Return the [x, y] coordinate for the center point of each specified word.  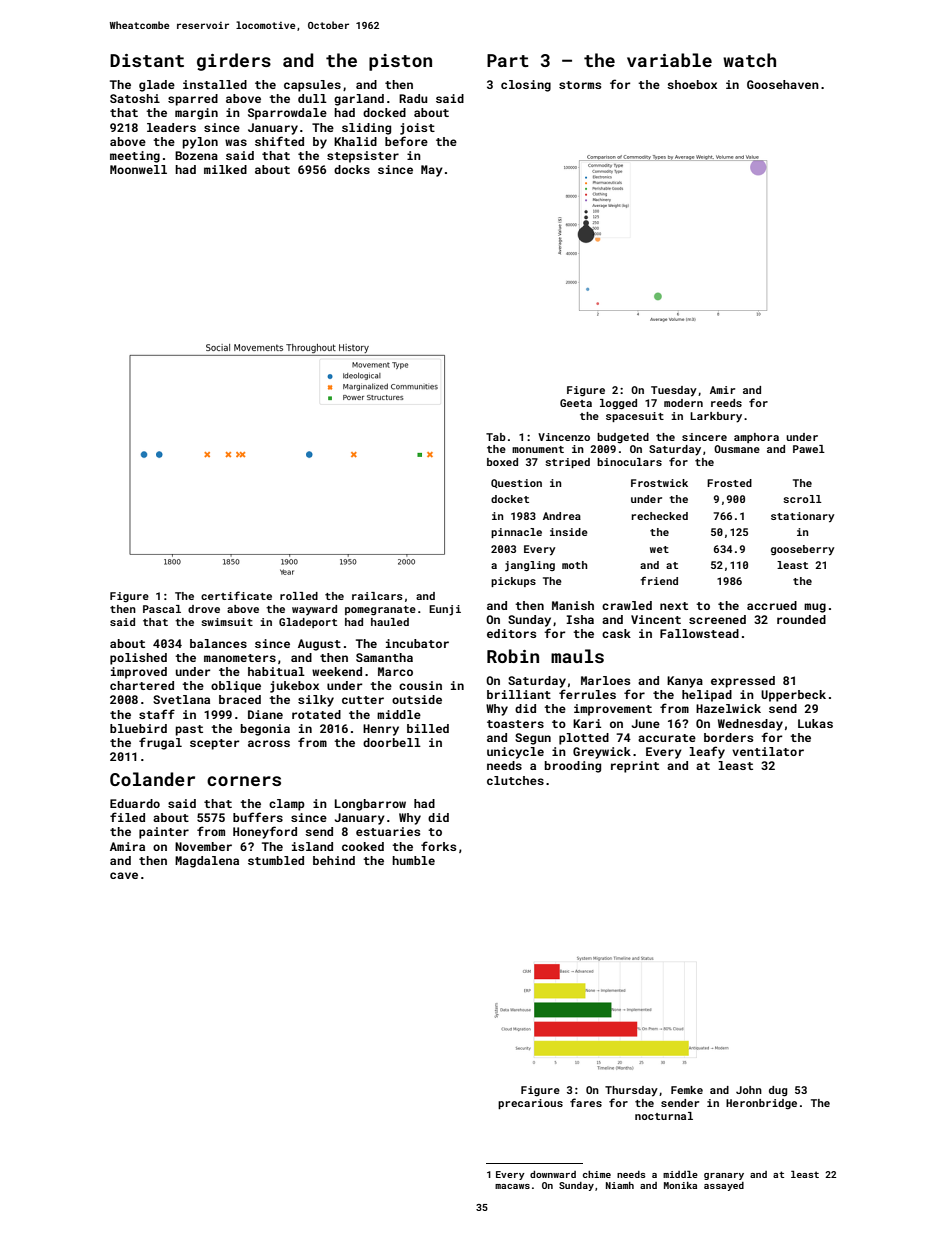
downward [553, 1174]
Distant [147, 60]
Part [508, 60]
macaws [512, 1186]
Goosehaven [783, 84]
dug [778, 1091]
